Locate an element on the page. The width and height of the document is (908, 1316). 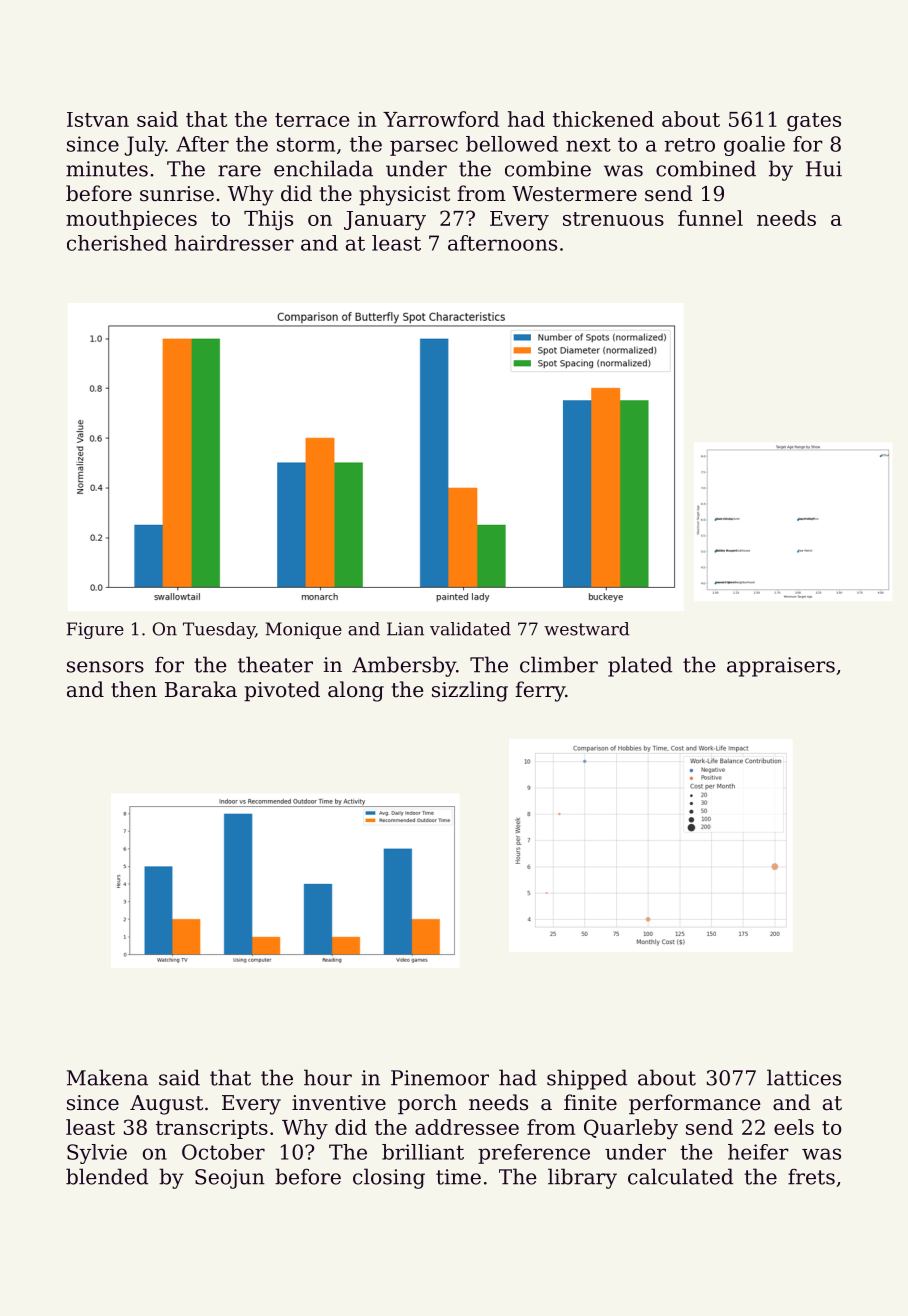
terrace is located at coordinates (312, 120).
